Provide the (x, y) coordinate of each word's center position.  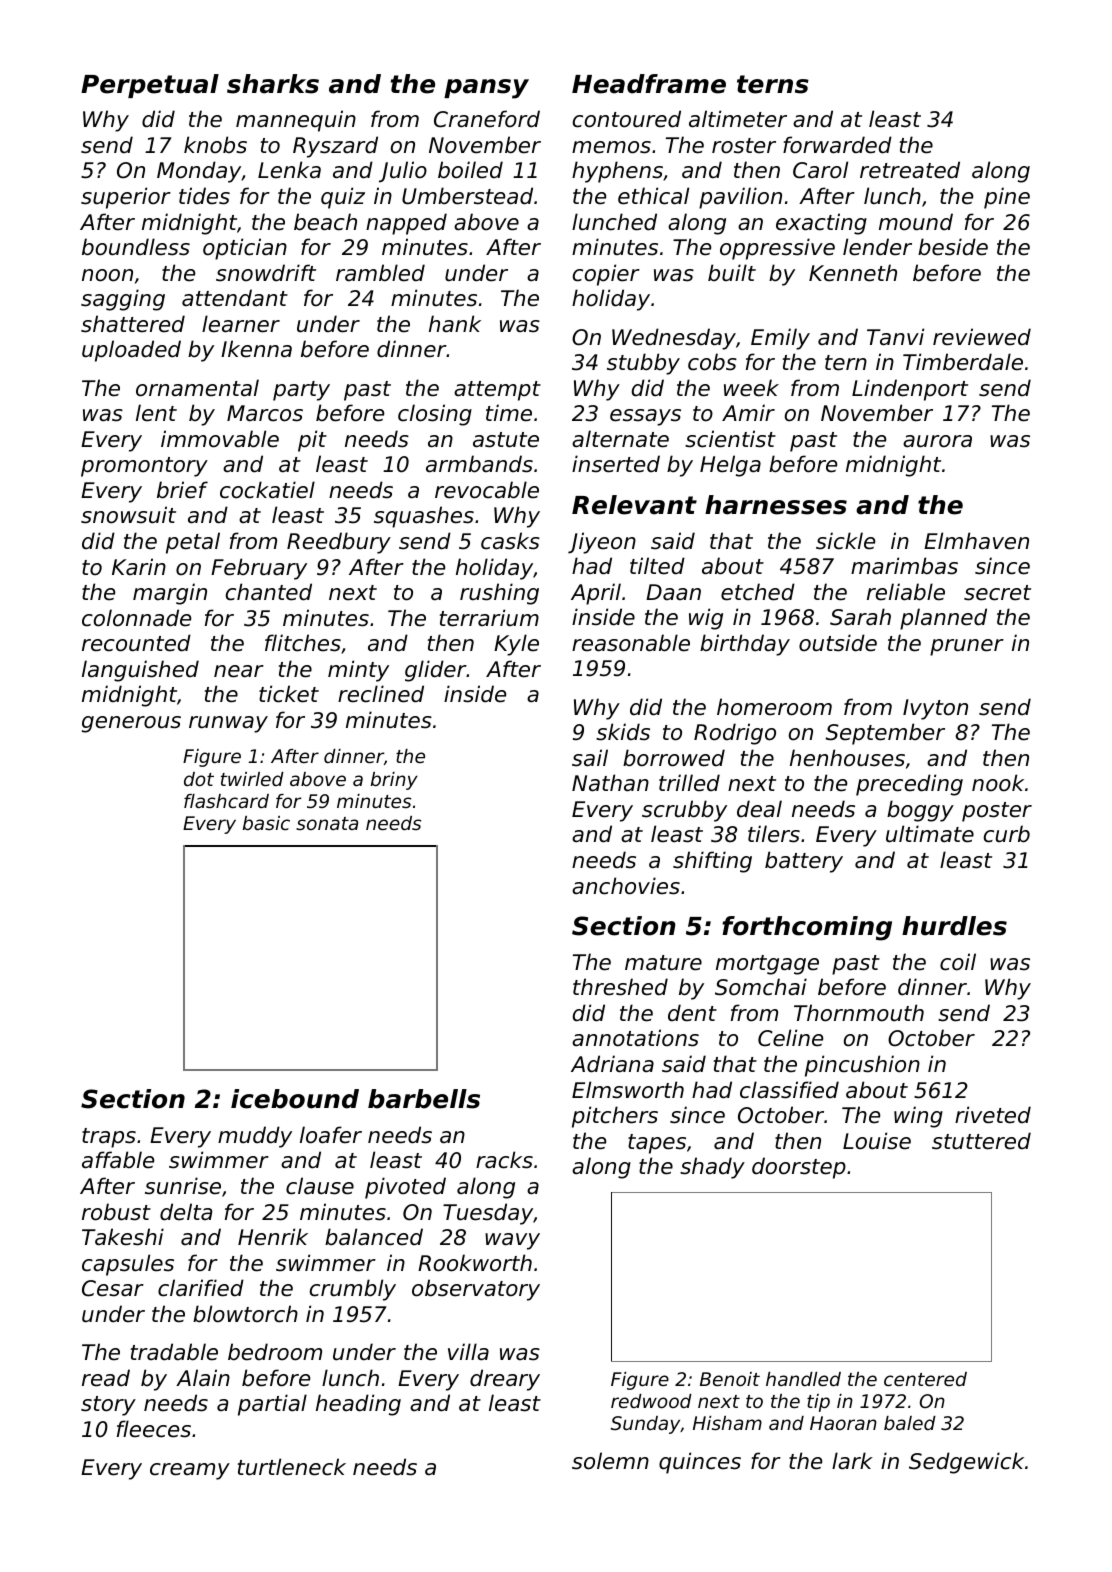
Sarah (860, 617)
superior (126, 198)
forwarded (837, 145)
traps (109, 1138)
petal (193, 543)
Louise (877, 1141)
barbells (424, 1099)
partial (272, 1405)
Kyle (516, 645)
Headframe (649, 84)
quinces (700, 1463)
